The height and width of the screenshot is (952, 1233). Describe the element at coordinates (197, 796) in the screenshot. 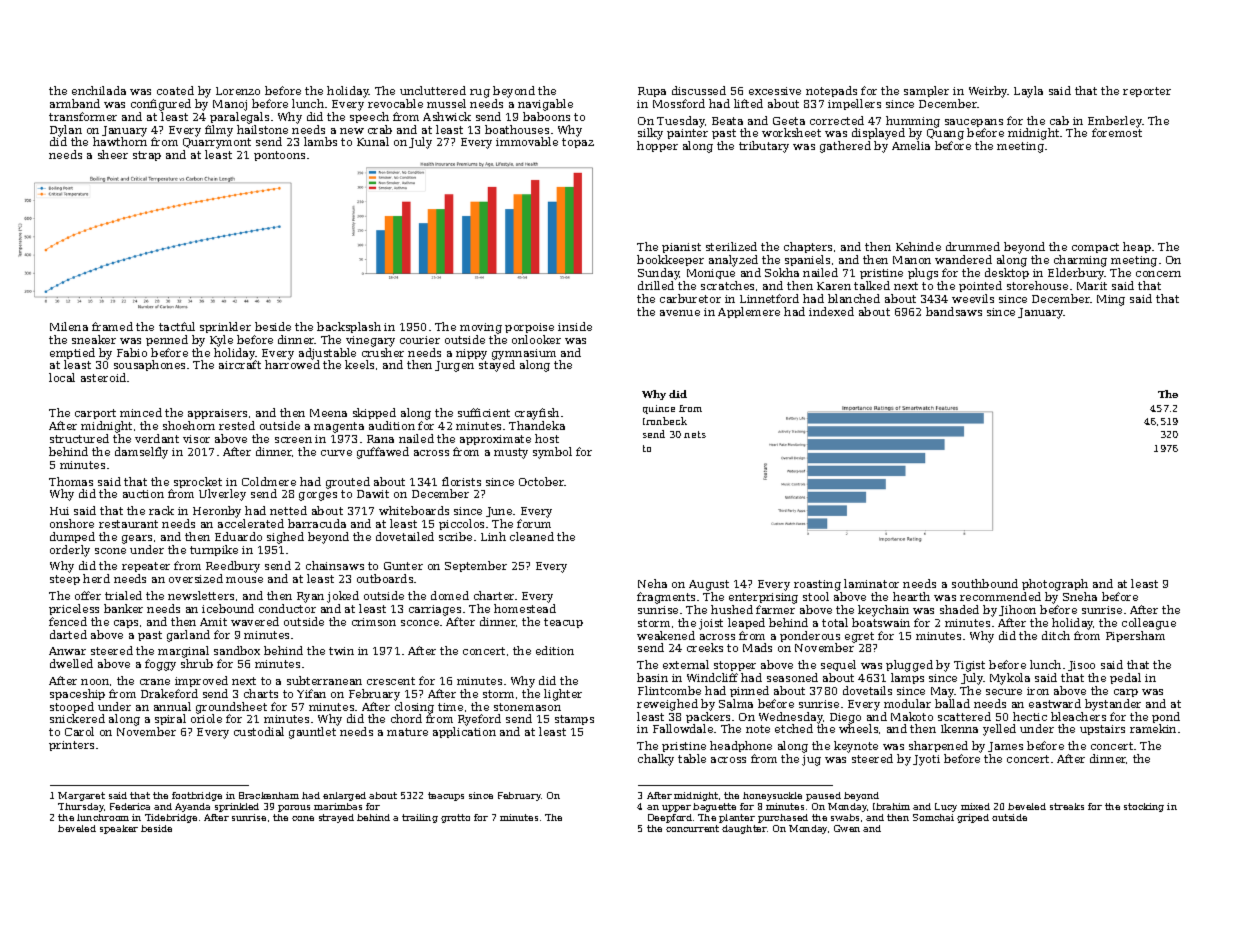

I see `footbridge` at that location.
